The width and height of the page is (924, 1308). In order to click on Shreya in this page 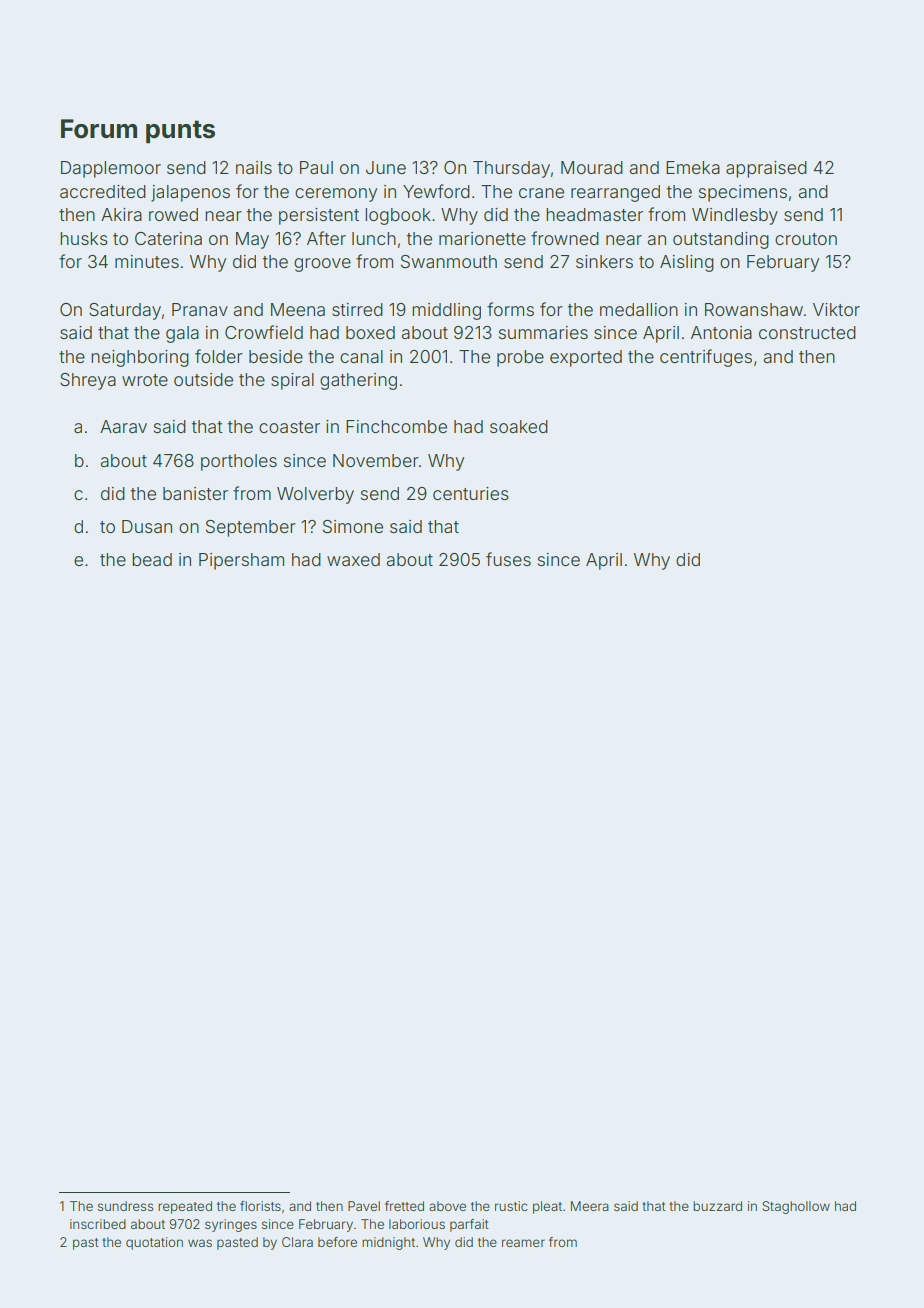, I will do `click(88, 381)`.
